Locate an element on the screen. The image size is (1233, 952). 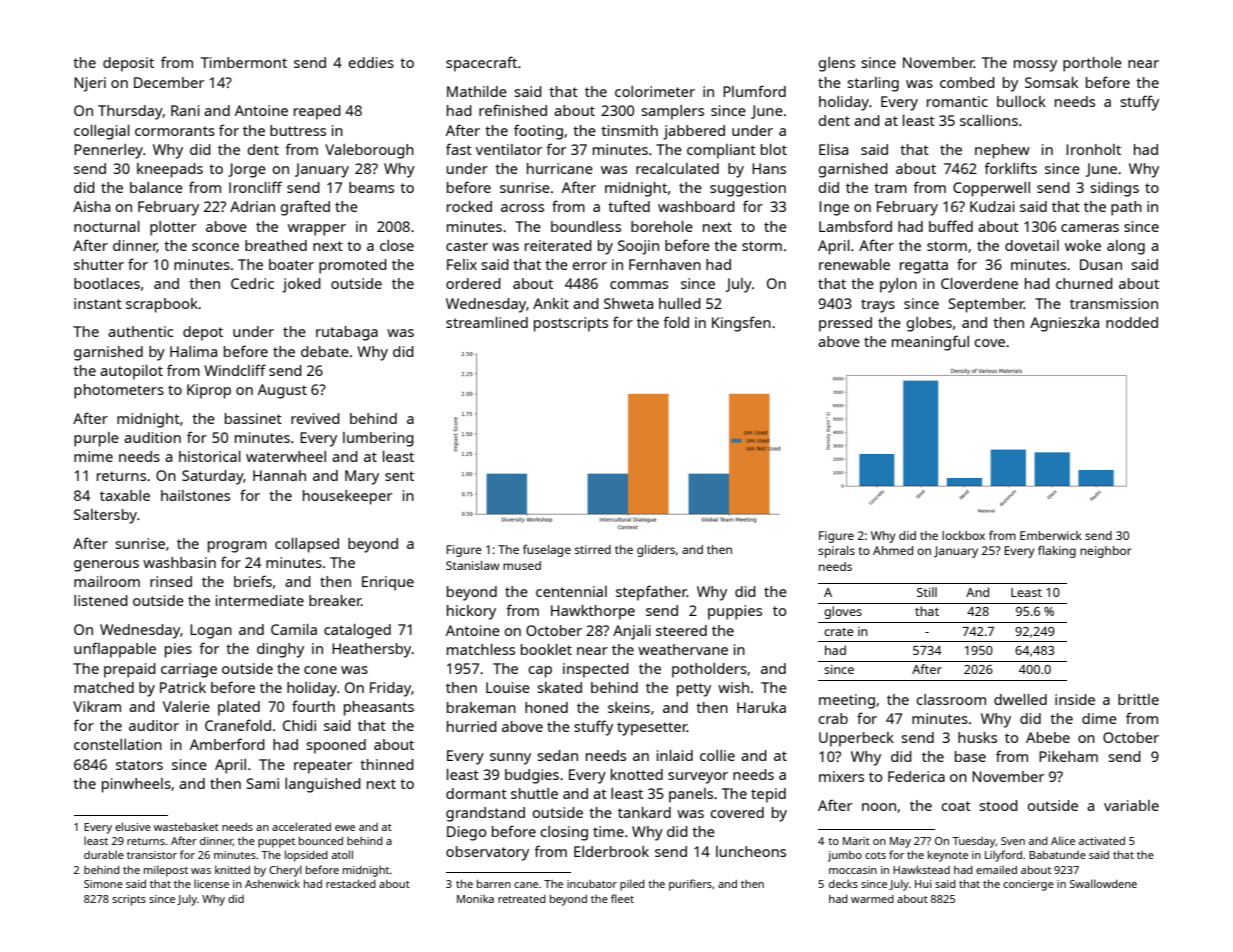
variable is located at coordinates (1131, 805).
